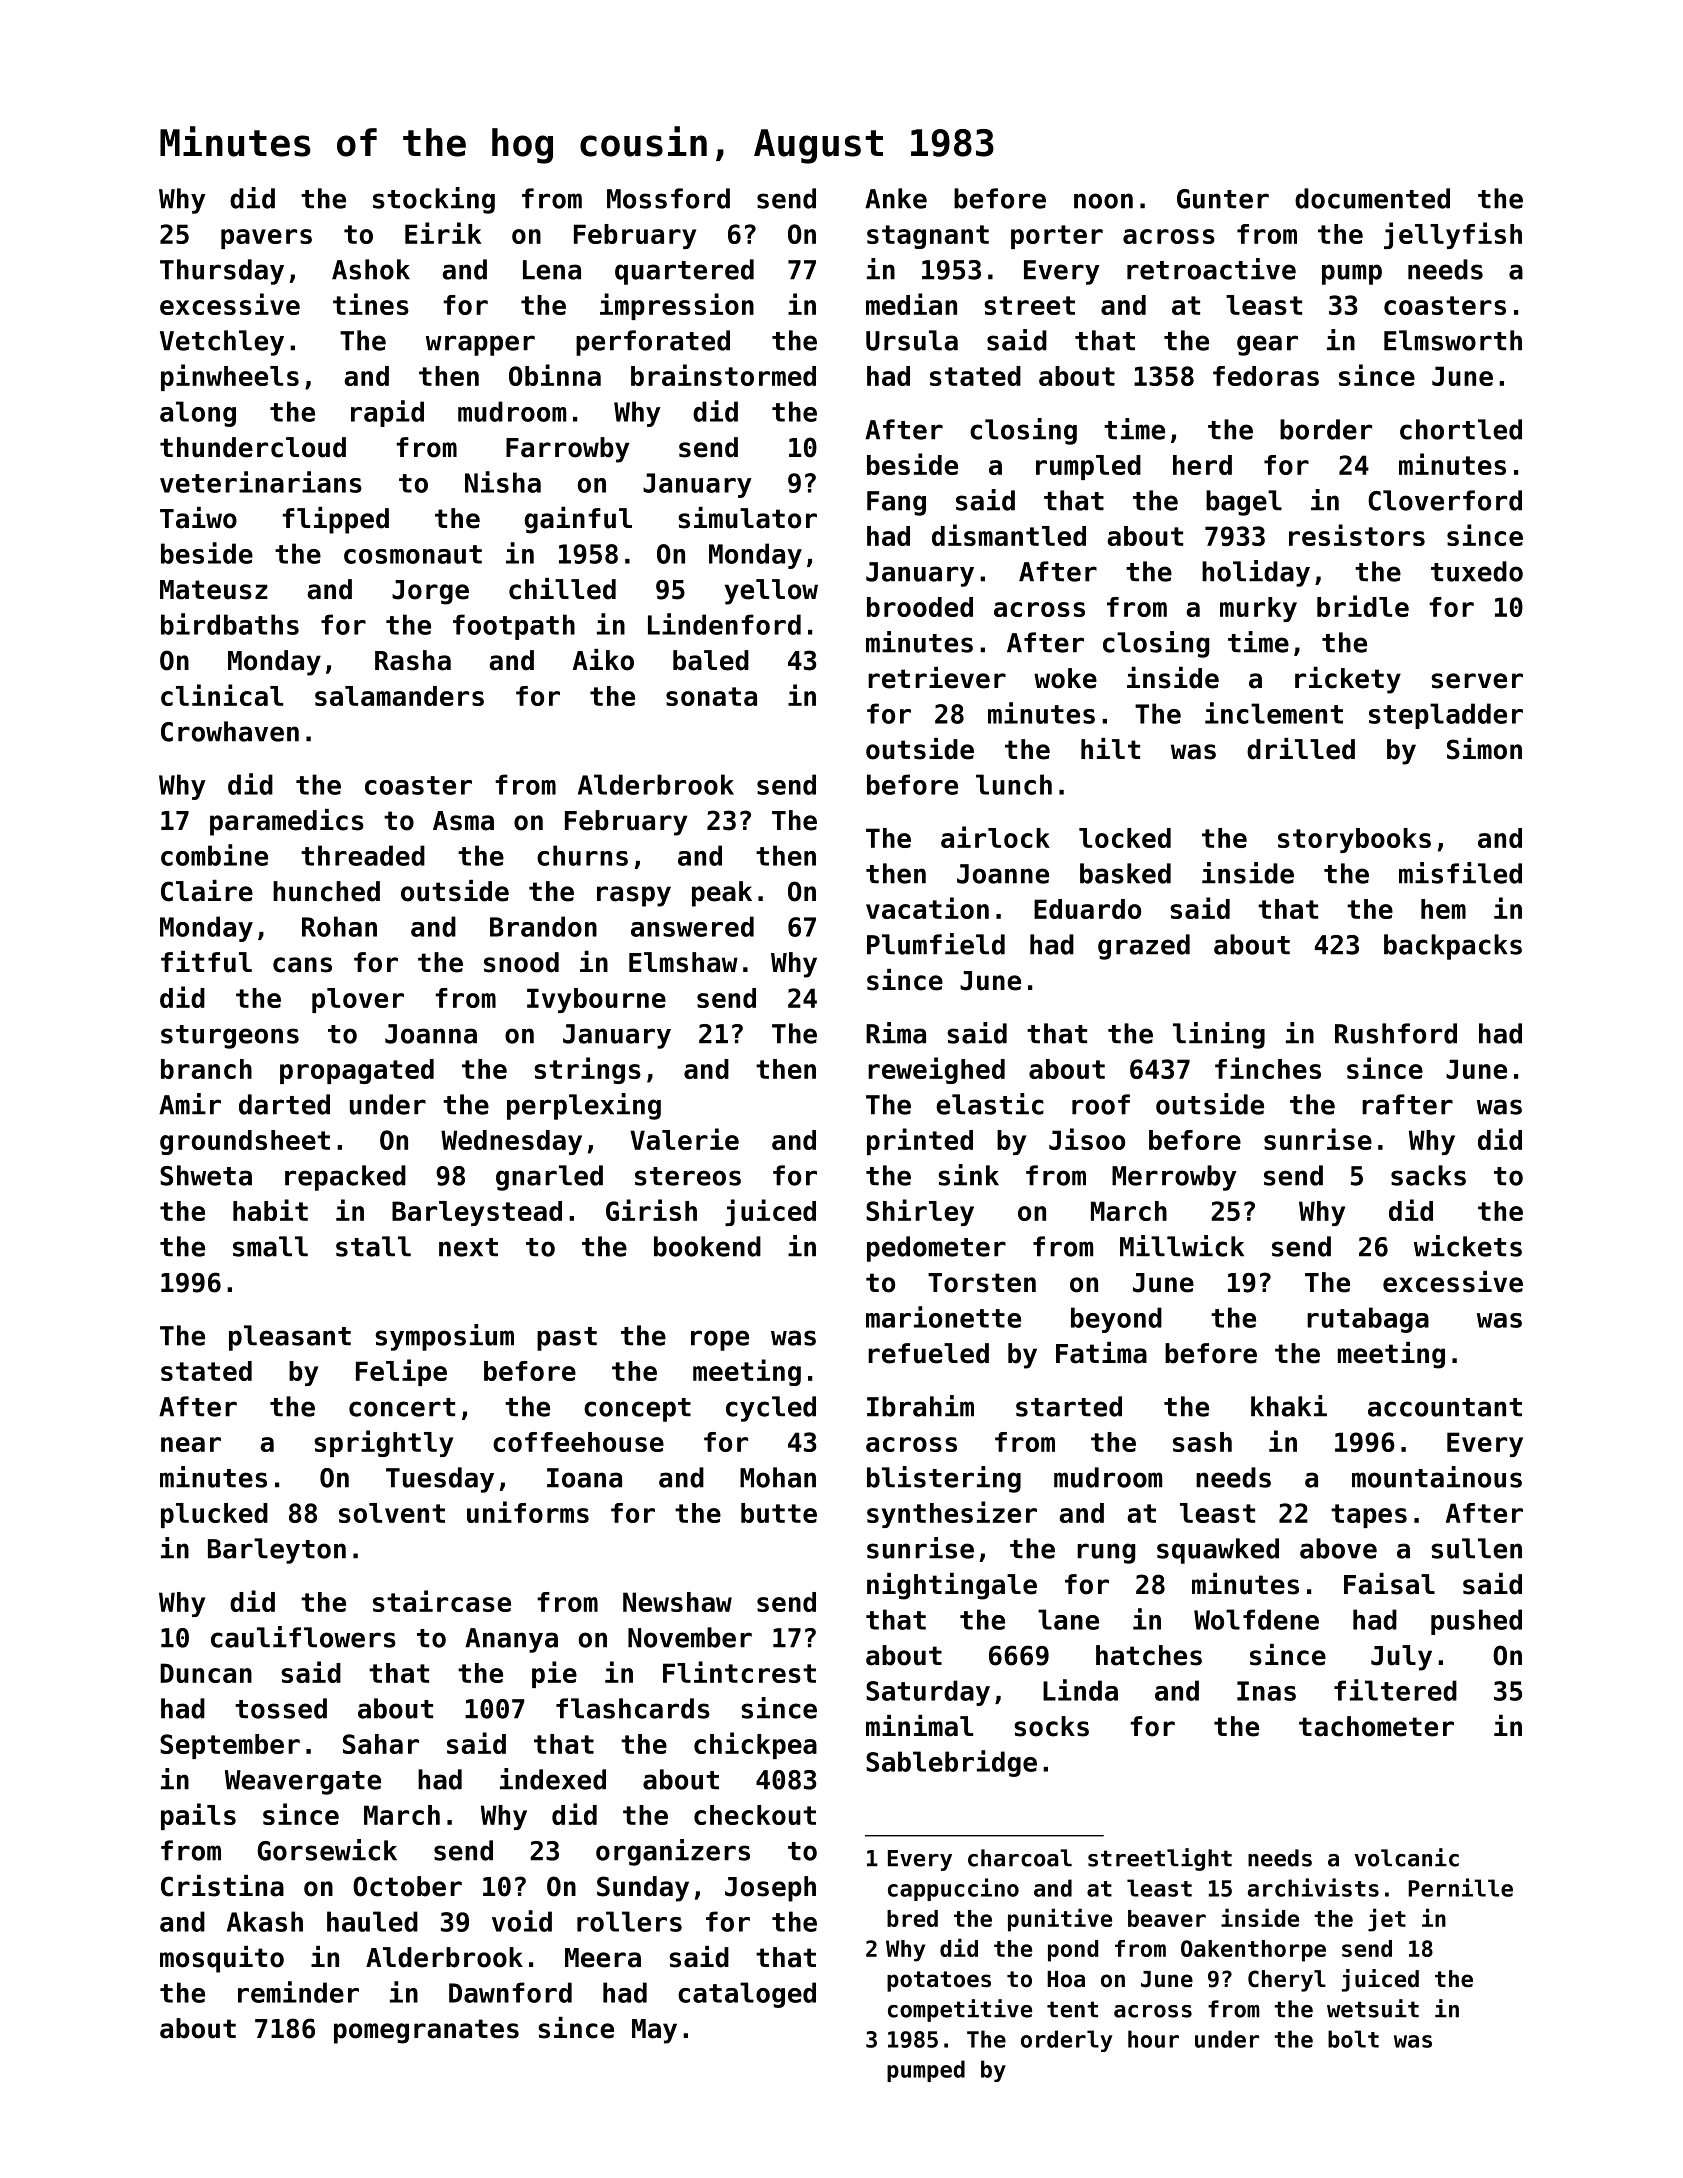 The image size is (1683, 2178). What do you see at coordinates (463, 821) in the screenshot?
I see `Asma` at bounding box center [463, 821].
